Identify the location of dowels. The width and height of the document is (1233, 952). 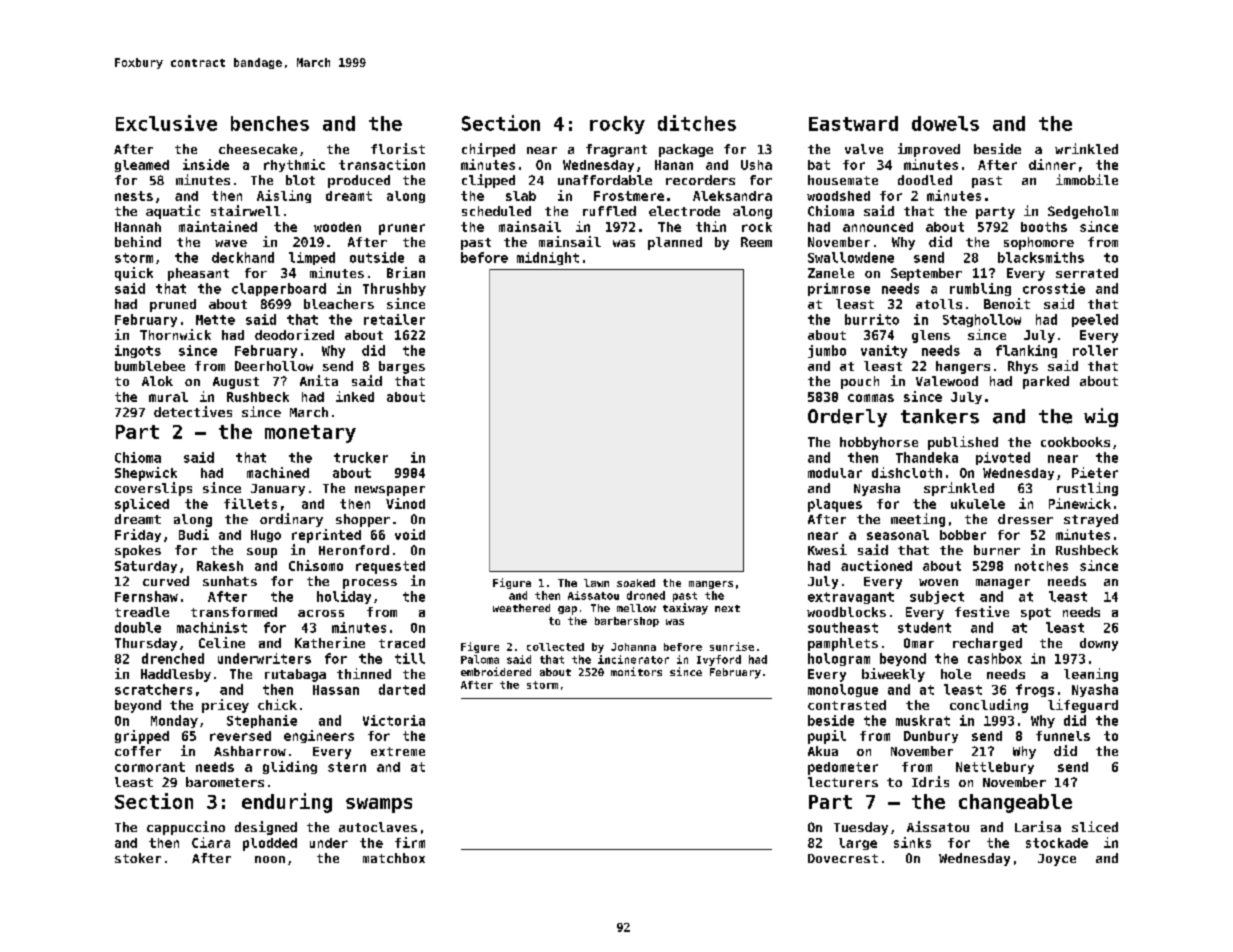
(945, 123).
